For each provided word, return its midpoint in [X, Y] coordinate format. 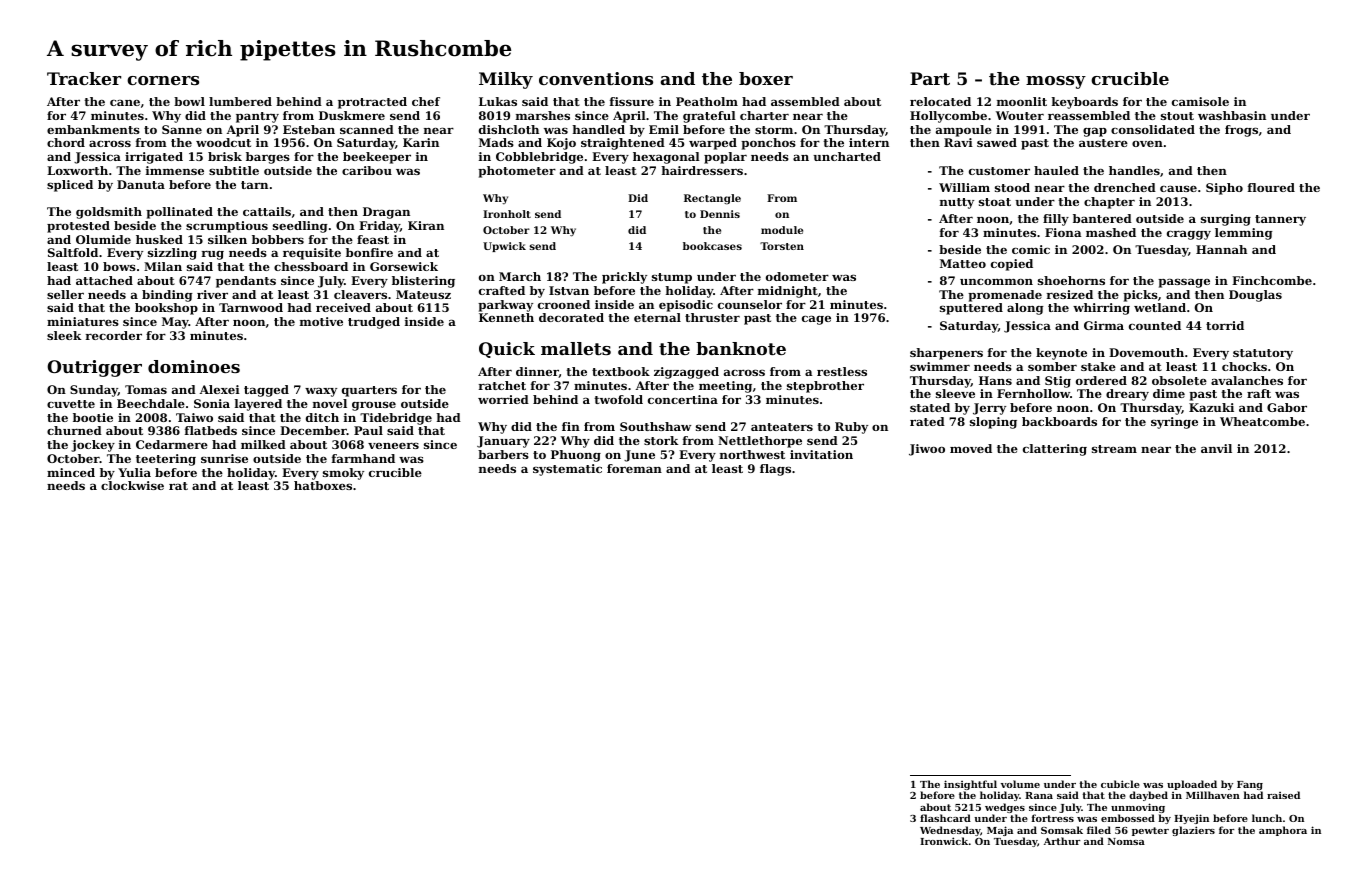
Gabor [1287, 407]
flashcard [945, 818]
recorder [114, 335]
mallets [576, 348]
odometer [797, 276]
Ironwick [944, 841]
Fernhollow [1033, 393]
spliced [70, 186]
